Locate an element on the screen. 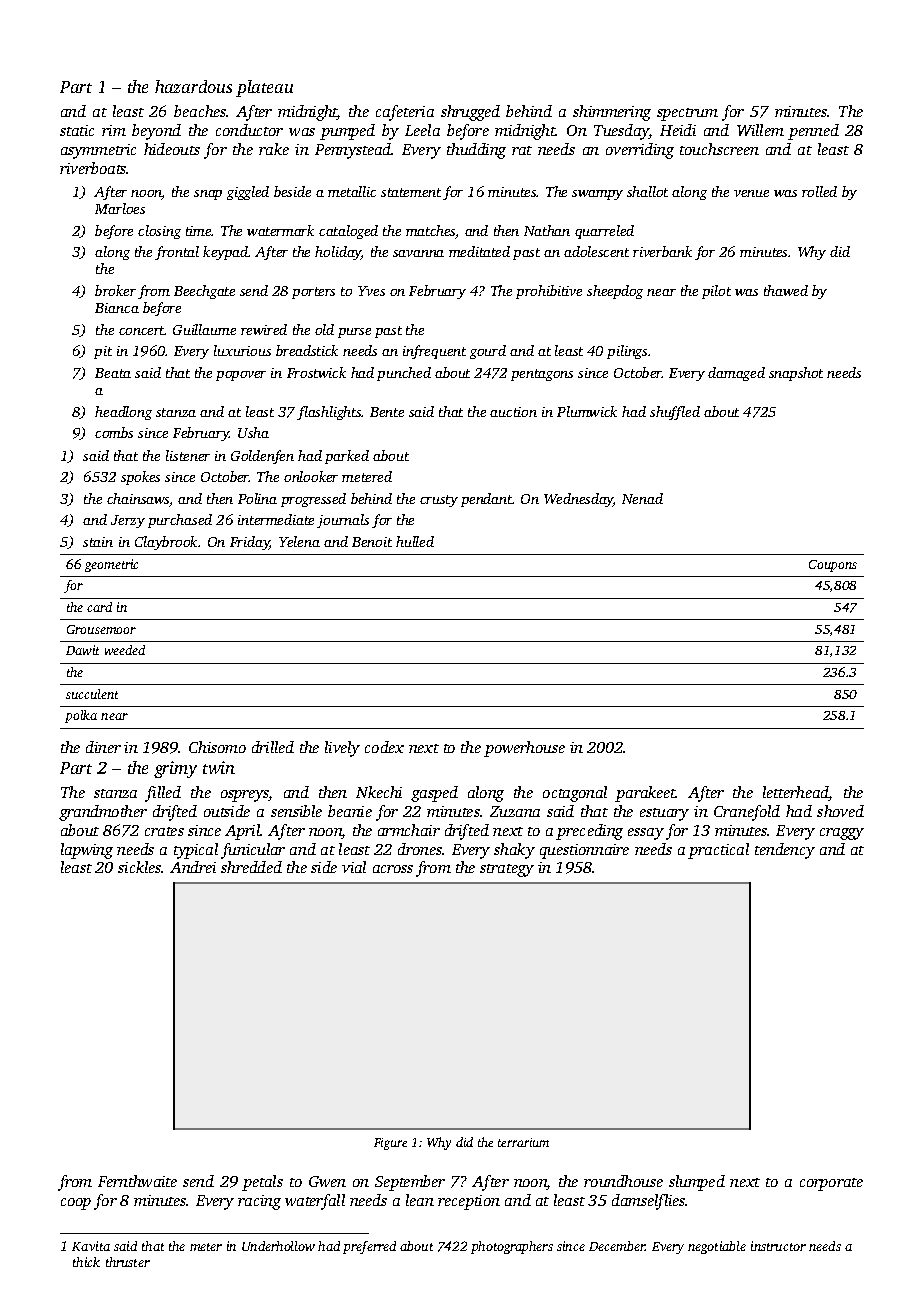 The image size is (924, 1308). hazardous is located at coordinates (193, 86).
